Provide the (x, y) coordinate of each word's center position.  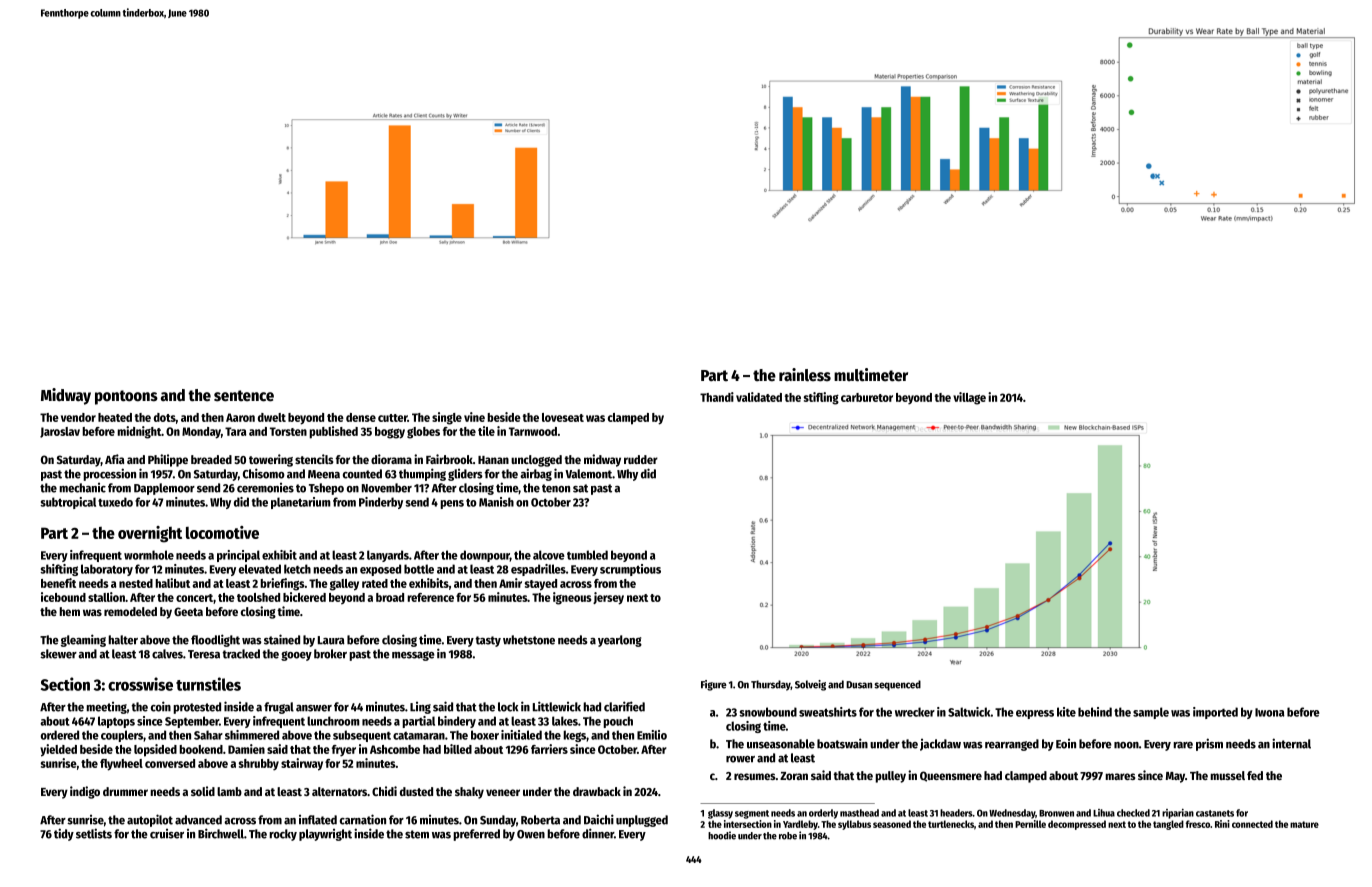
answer (314, 708)
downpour (485, 556)
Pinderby (381, 503)
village (969, 398)
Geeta (188, 611)
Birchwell (221, 833)
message (413, 656)
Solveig (810, 685)
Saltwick (969, 712)
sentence (244, 396)
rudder (641, 459)
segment (752, 814)
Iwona (1270, 712)
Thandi (717, 397)
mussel (1228, 775)
